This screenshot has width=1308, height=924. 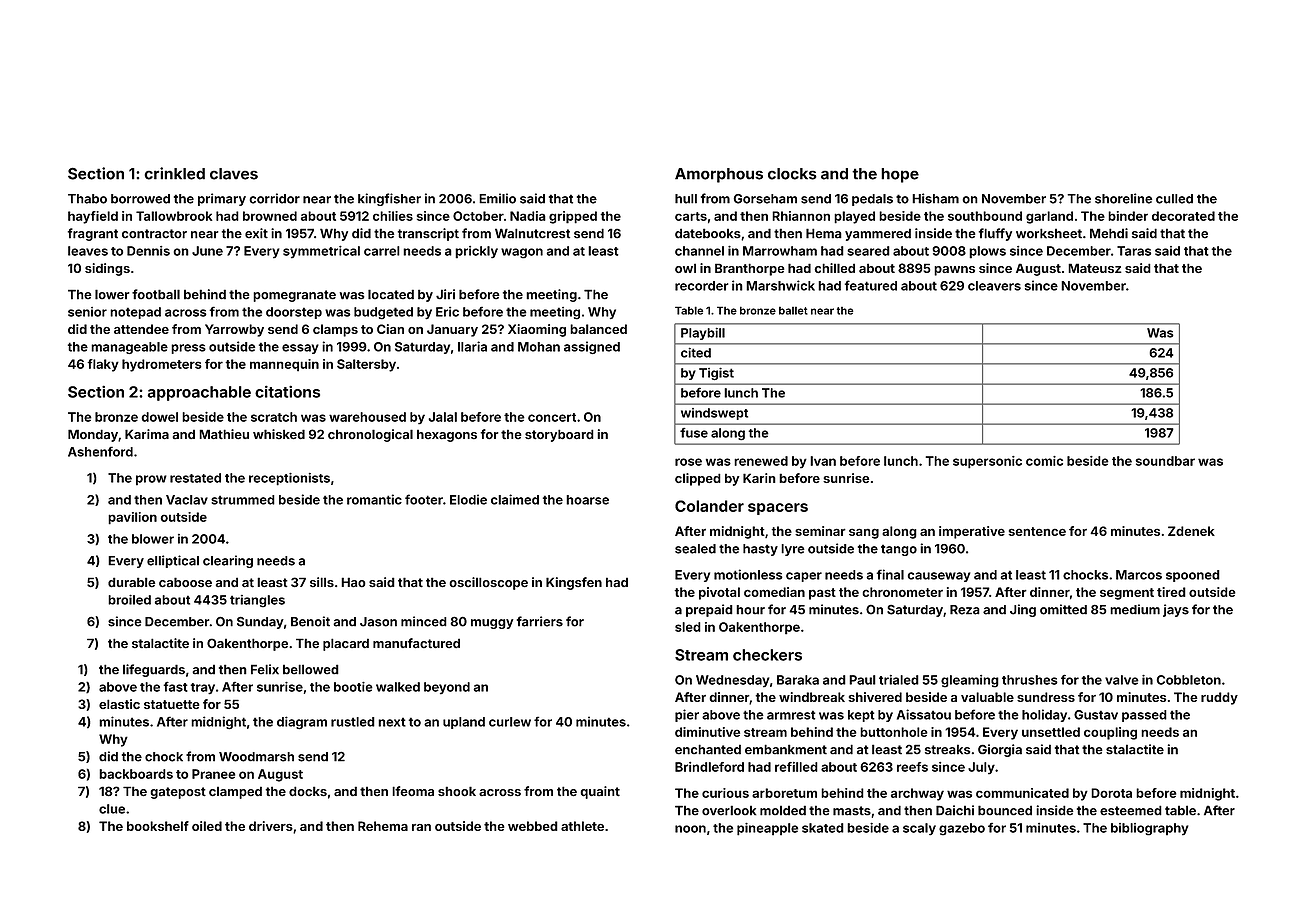 What do you see at coordinates (492, 624) in the screenshot?
I see `muggy` at bounding box center [492, 624].
